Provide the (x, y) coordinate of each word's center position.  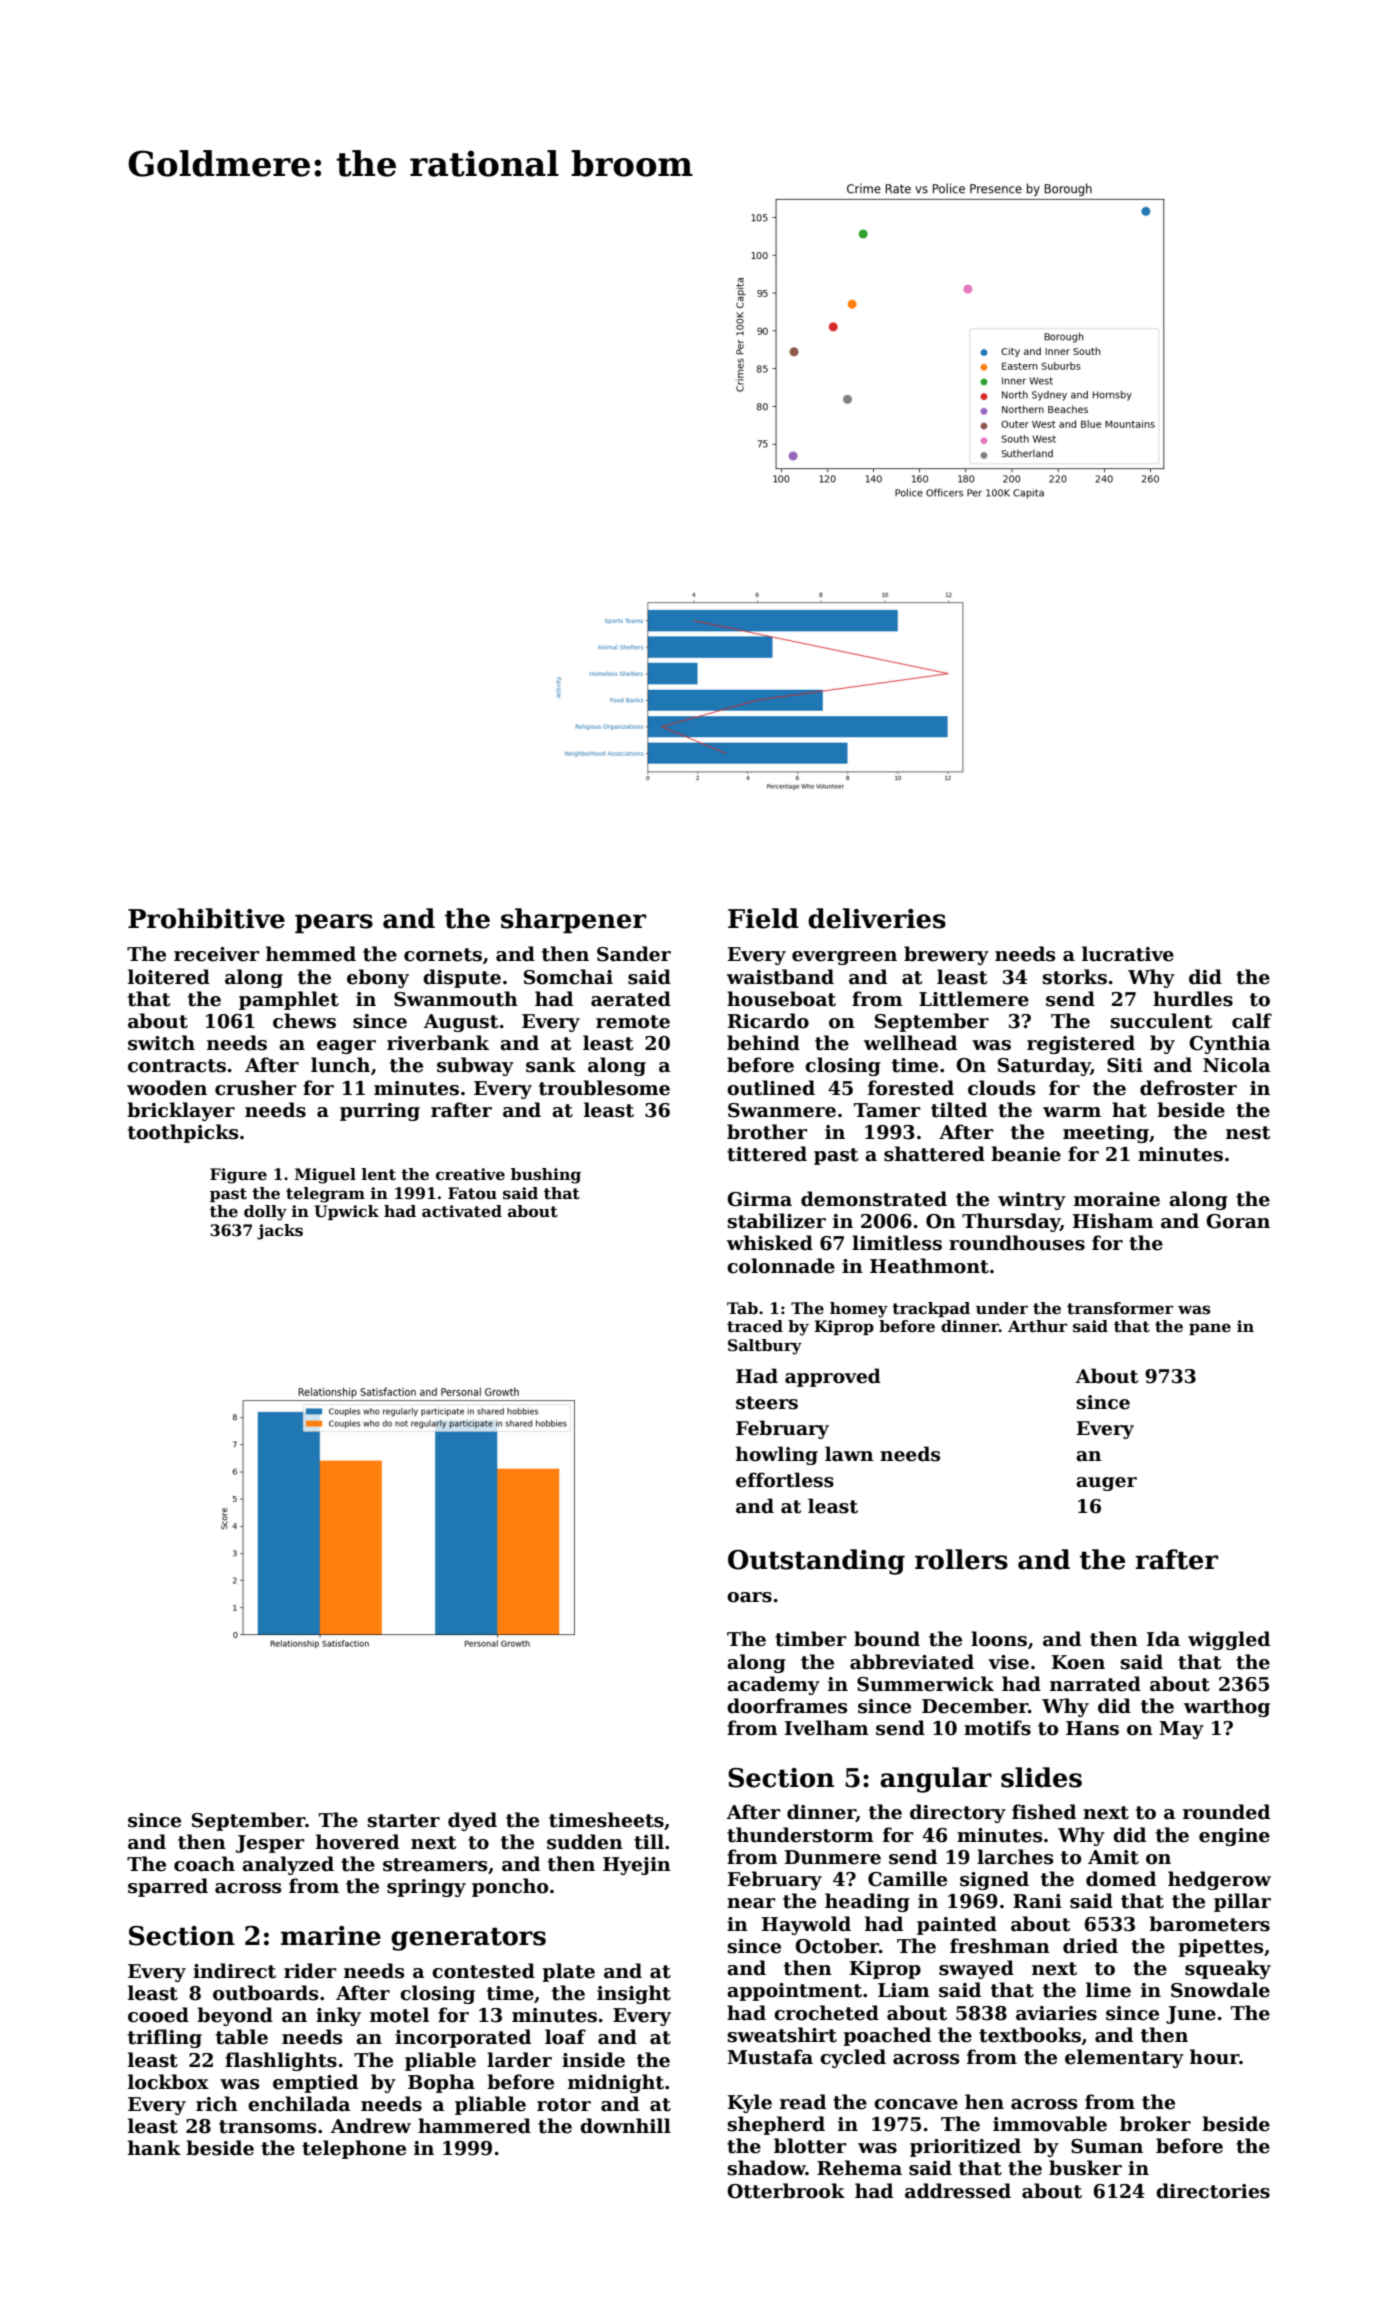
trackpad (931, 1309)
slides (1041, 1777)
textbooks (1030, 2035)
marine (331, 1936)
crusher (255, 1088)
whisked (770, 1243)
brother (767, 1132)
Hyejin (637, 1866)
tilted (959, 1110)
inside (593, 2060)
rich (217, 2104)
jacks (280, 1232)
